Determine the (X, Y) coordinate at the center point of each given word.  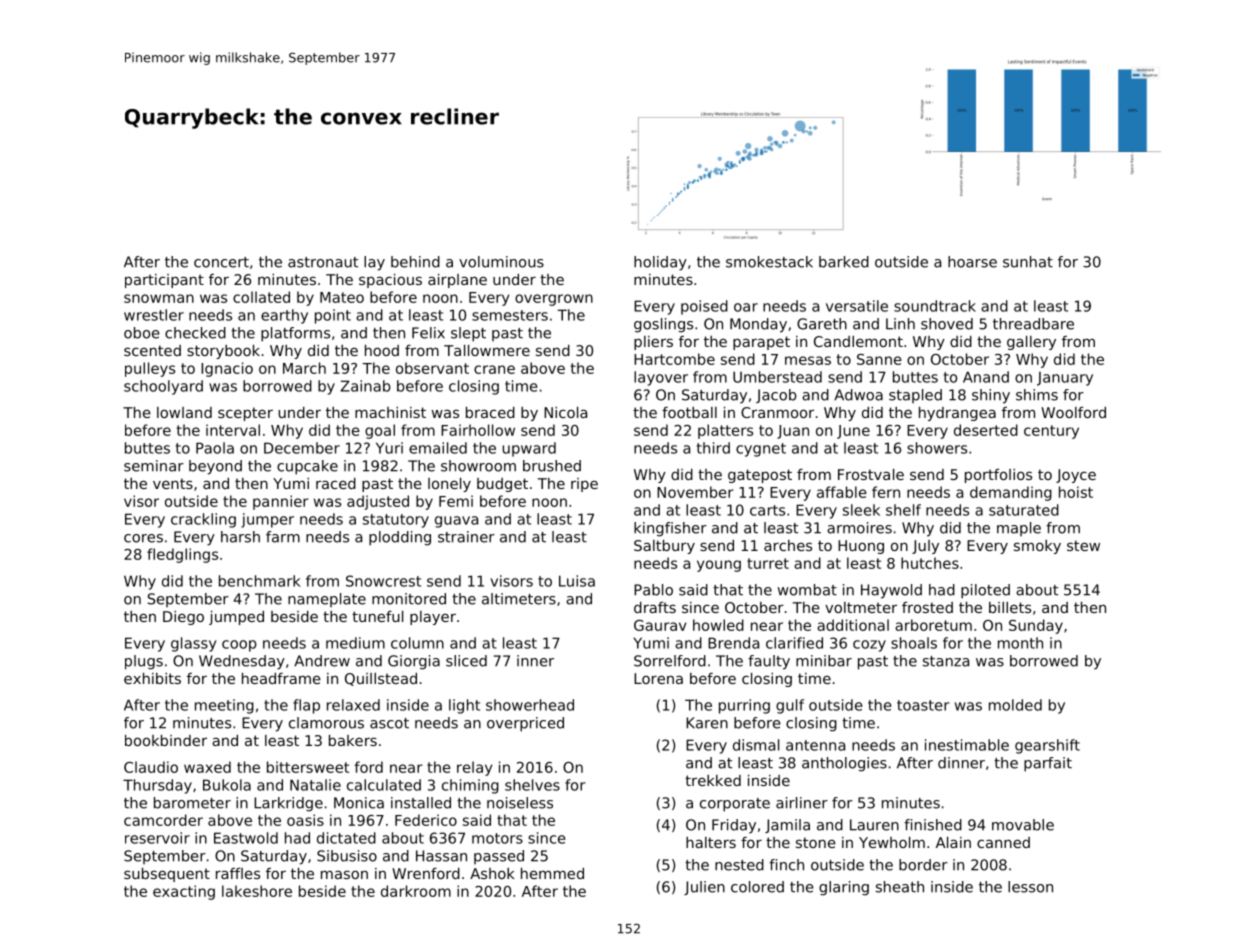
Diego (183, 618)
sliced (466, 661)
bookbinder (166, 740)
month (1020, 643)
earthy (284, 316)
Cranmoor (777, 412)
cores (143, 538)
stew (1083, 545)
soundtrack (935, 306)
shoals (914, 643)
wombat (807, 590)
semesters (510, 315)
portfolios (998, 476)
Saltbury (664, 547)
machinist (390, 412)
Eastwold (246, 838)
